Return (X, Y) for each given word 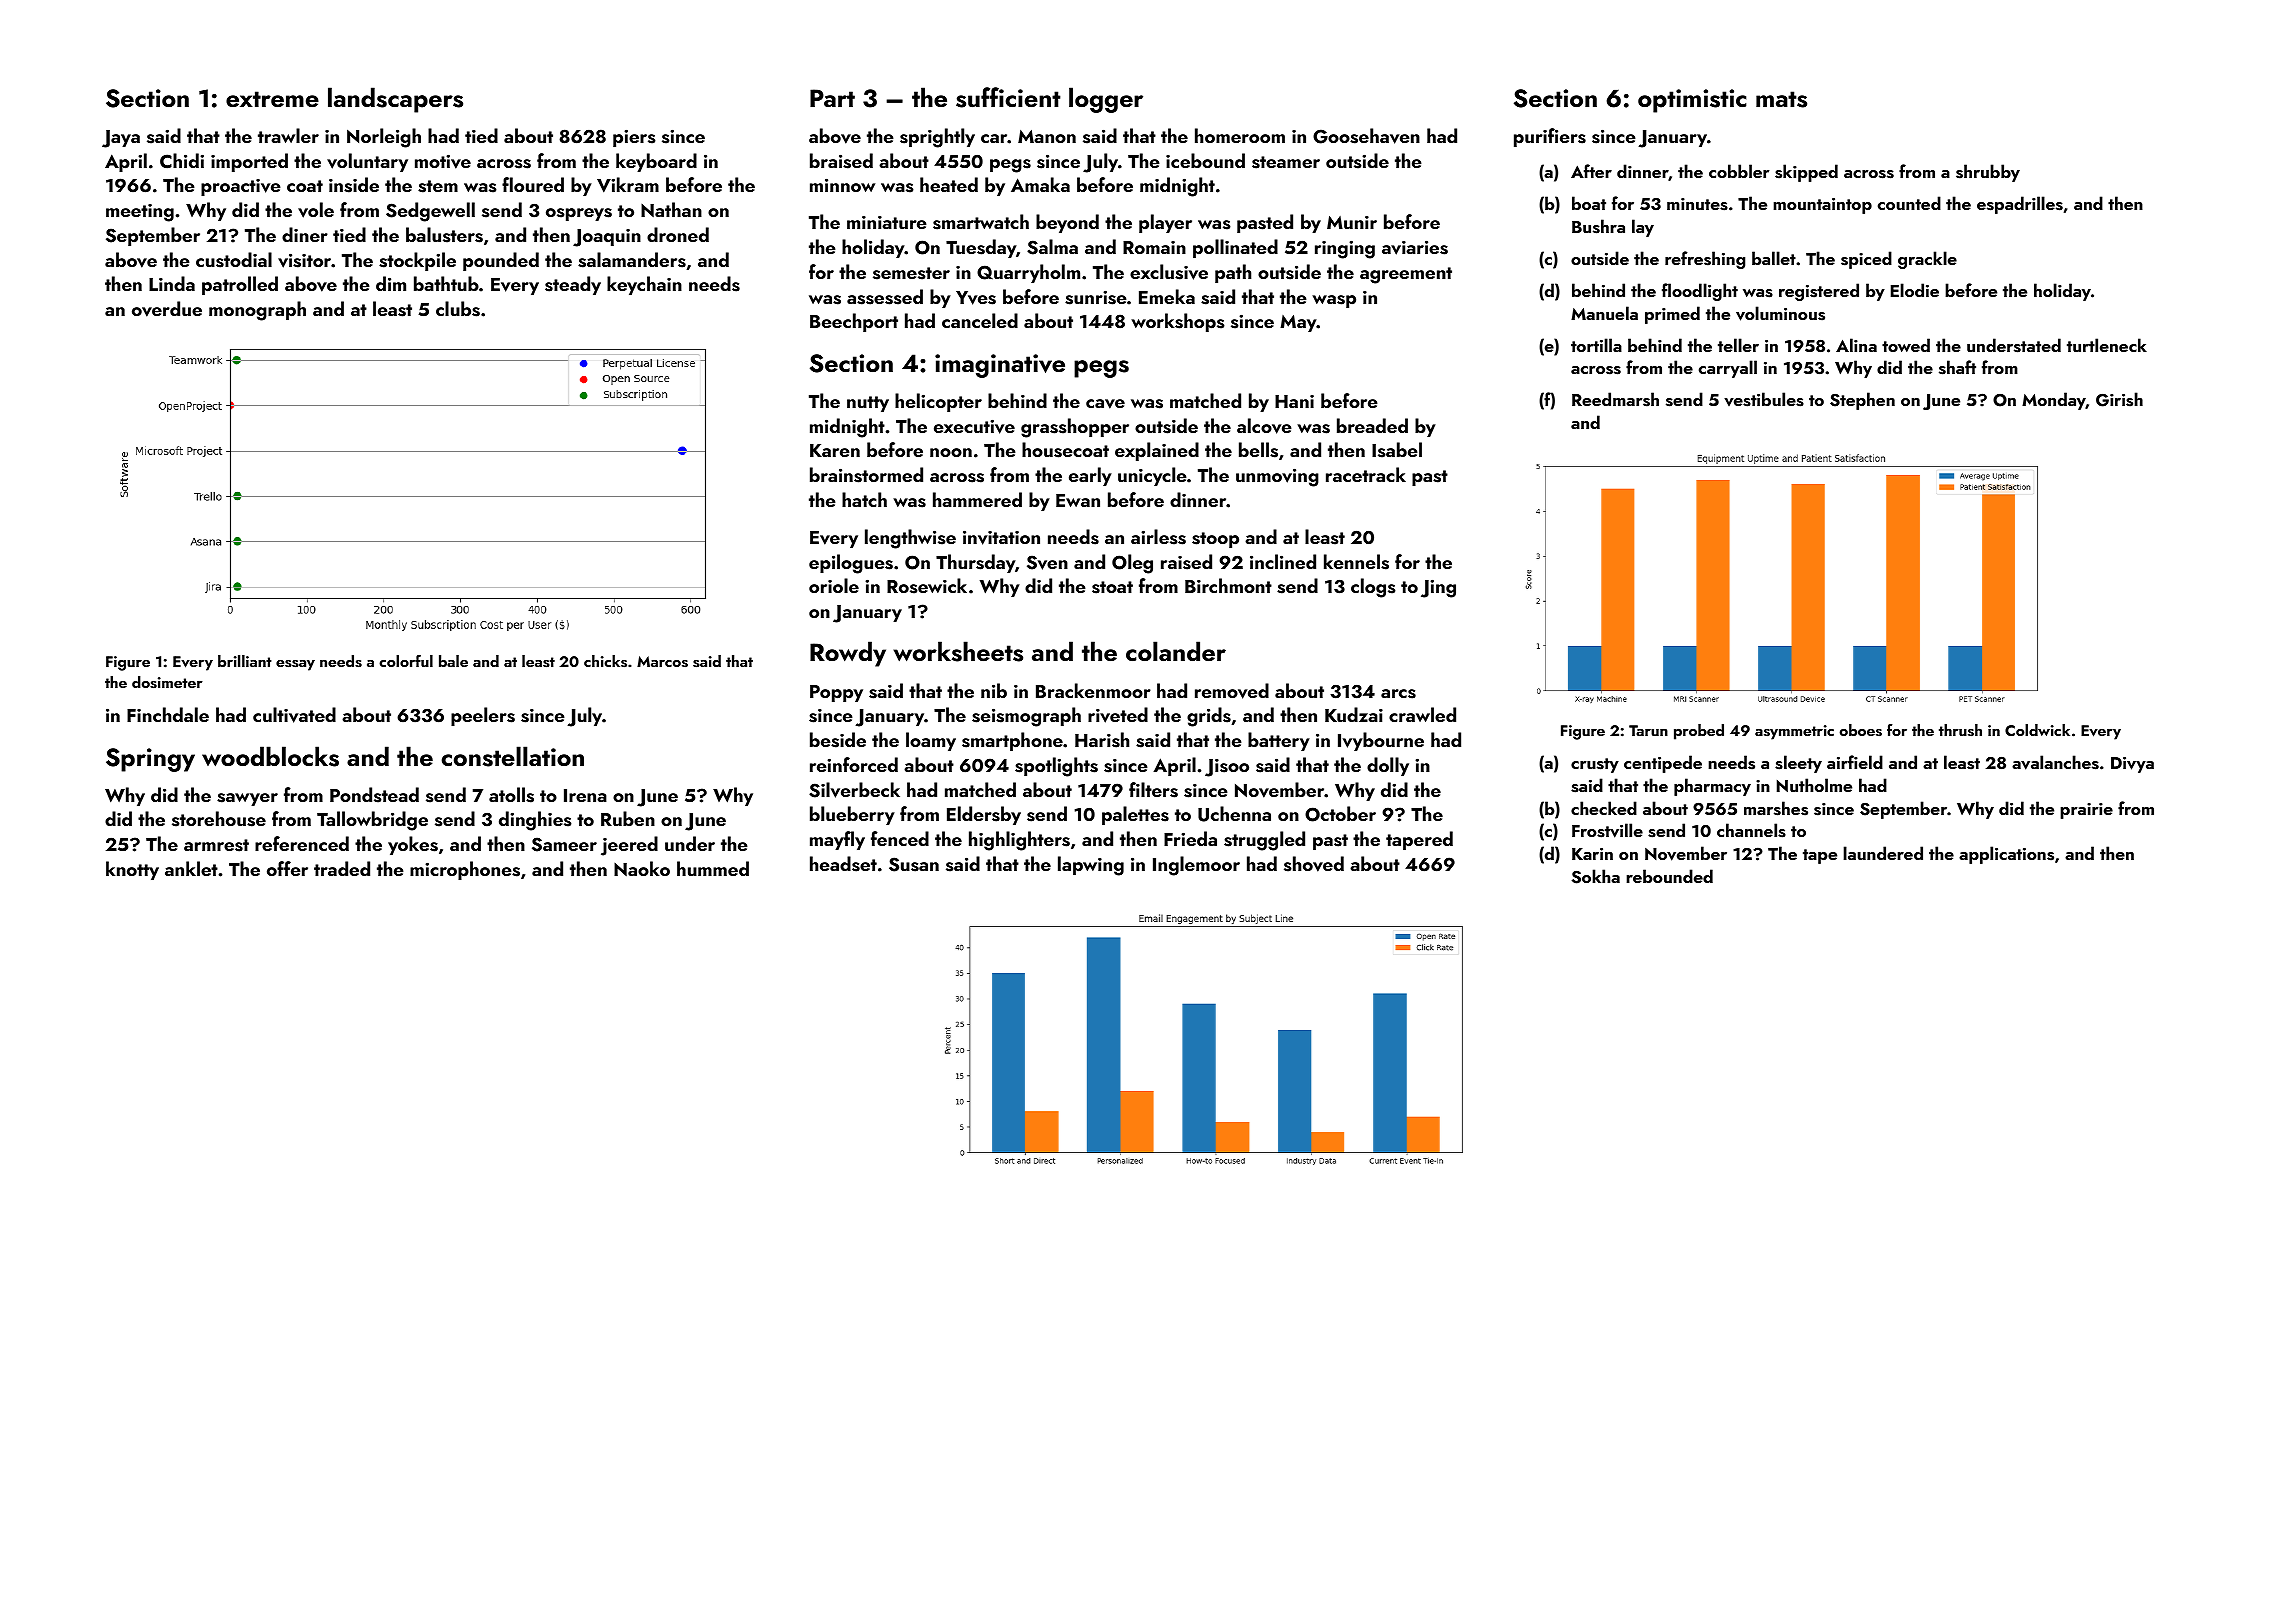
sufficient (1008, 97)
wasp (1334, 301)
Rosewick (927, 586)
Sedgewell (430, 212)
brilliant (245, 661)
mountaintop (1822, 206)
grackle (1927, 260)
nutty (868, 404)
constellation (513, 756)
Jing (1438, 588)
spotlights (1056, 767)
